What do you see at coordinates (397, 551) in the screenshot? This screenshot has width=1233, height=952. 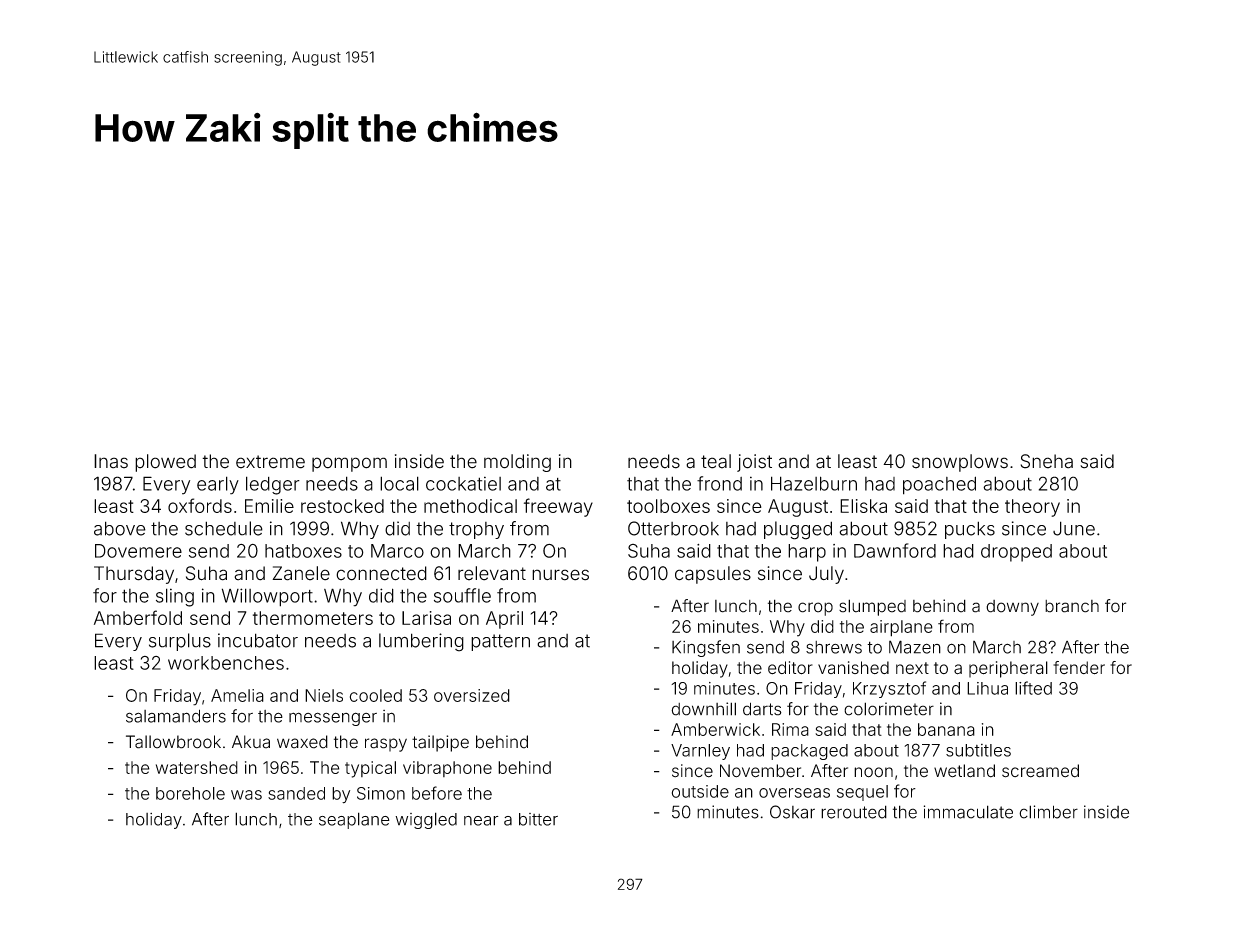 I see `Marco` at bounding box center [397, 551].
